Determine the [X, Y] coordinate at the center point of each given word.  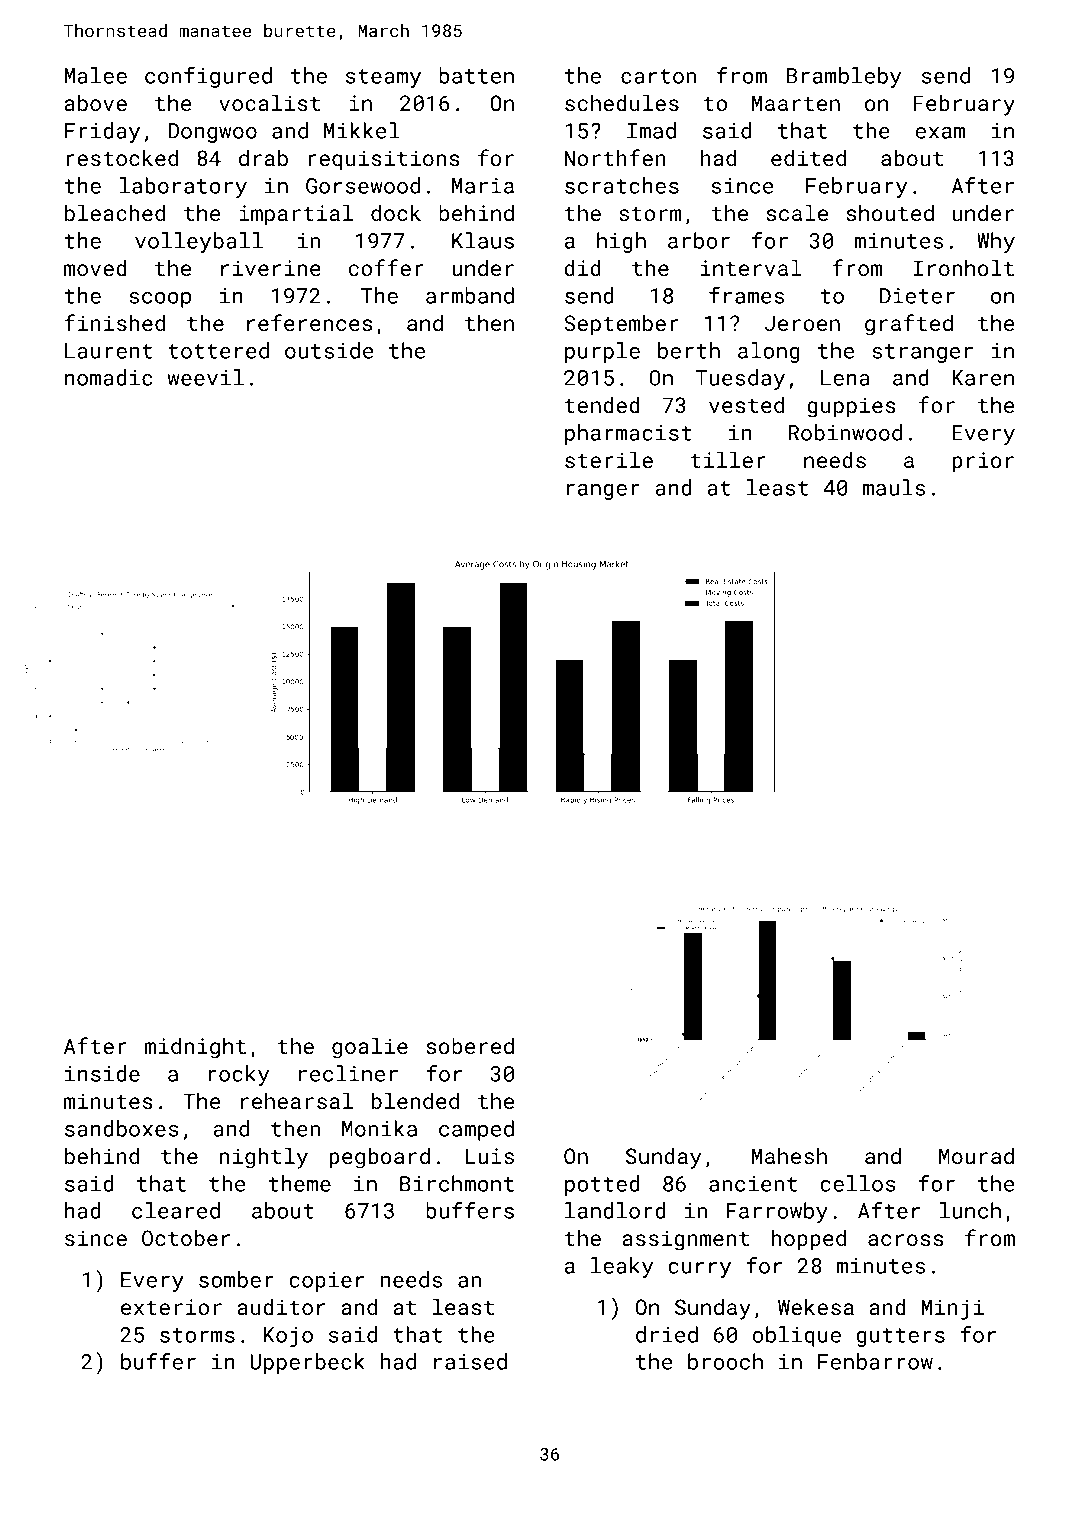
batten [476, 75]
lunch [970, 1210]
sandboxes [122, 1128]
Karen [983, 378]
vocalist [269, 103]
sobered [470, 1046]
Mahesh [789, 1156]
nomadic [109, 377]
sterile [609, 460]
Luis [489, 1156]
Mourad [976, 1156]
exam [940, 133]
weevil [205, 377]
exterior [171, 1307]
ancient [753, 1184]
